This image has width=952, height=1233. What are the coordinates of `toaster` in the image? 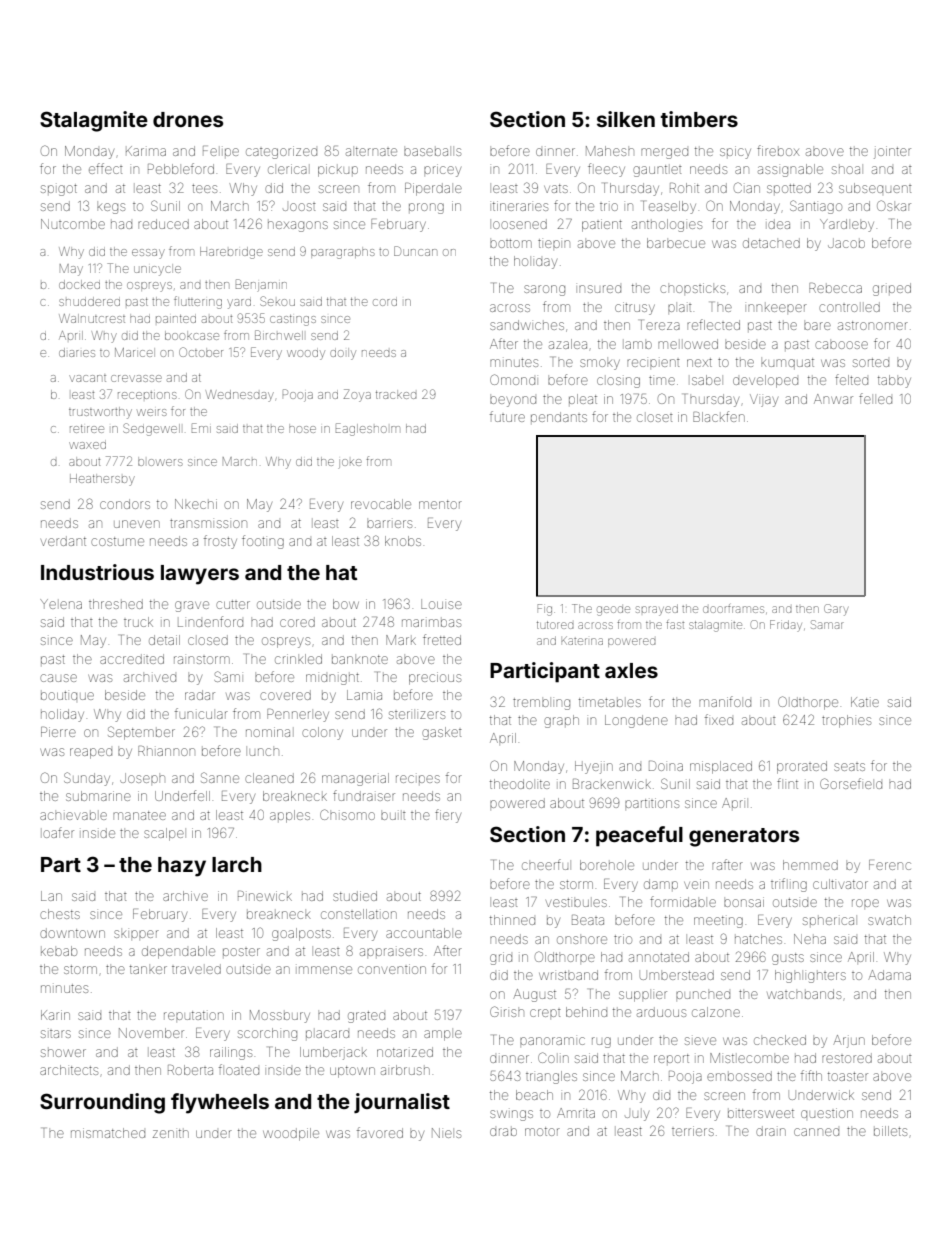 It's located at (848, 1076).
